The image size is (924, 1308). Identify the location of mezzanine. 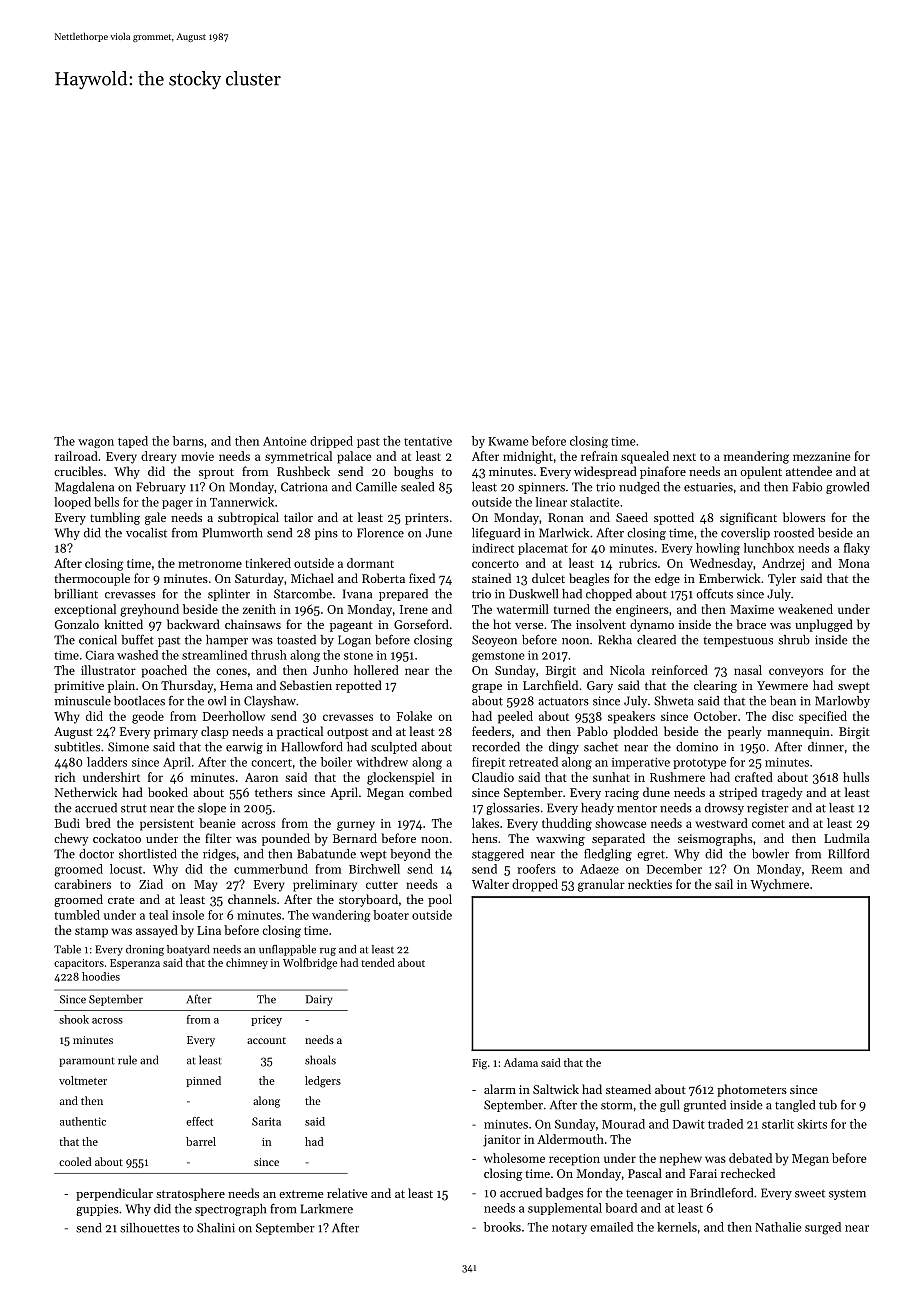
(821, 456).
